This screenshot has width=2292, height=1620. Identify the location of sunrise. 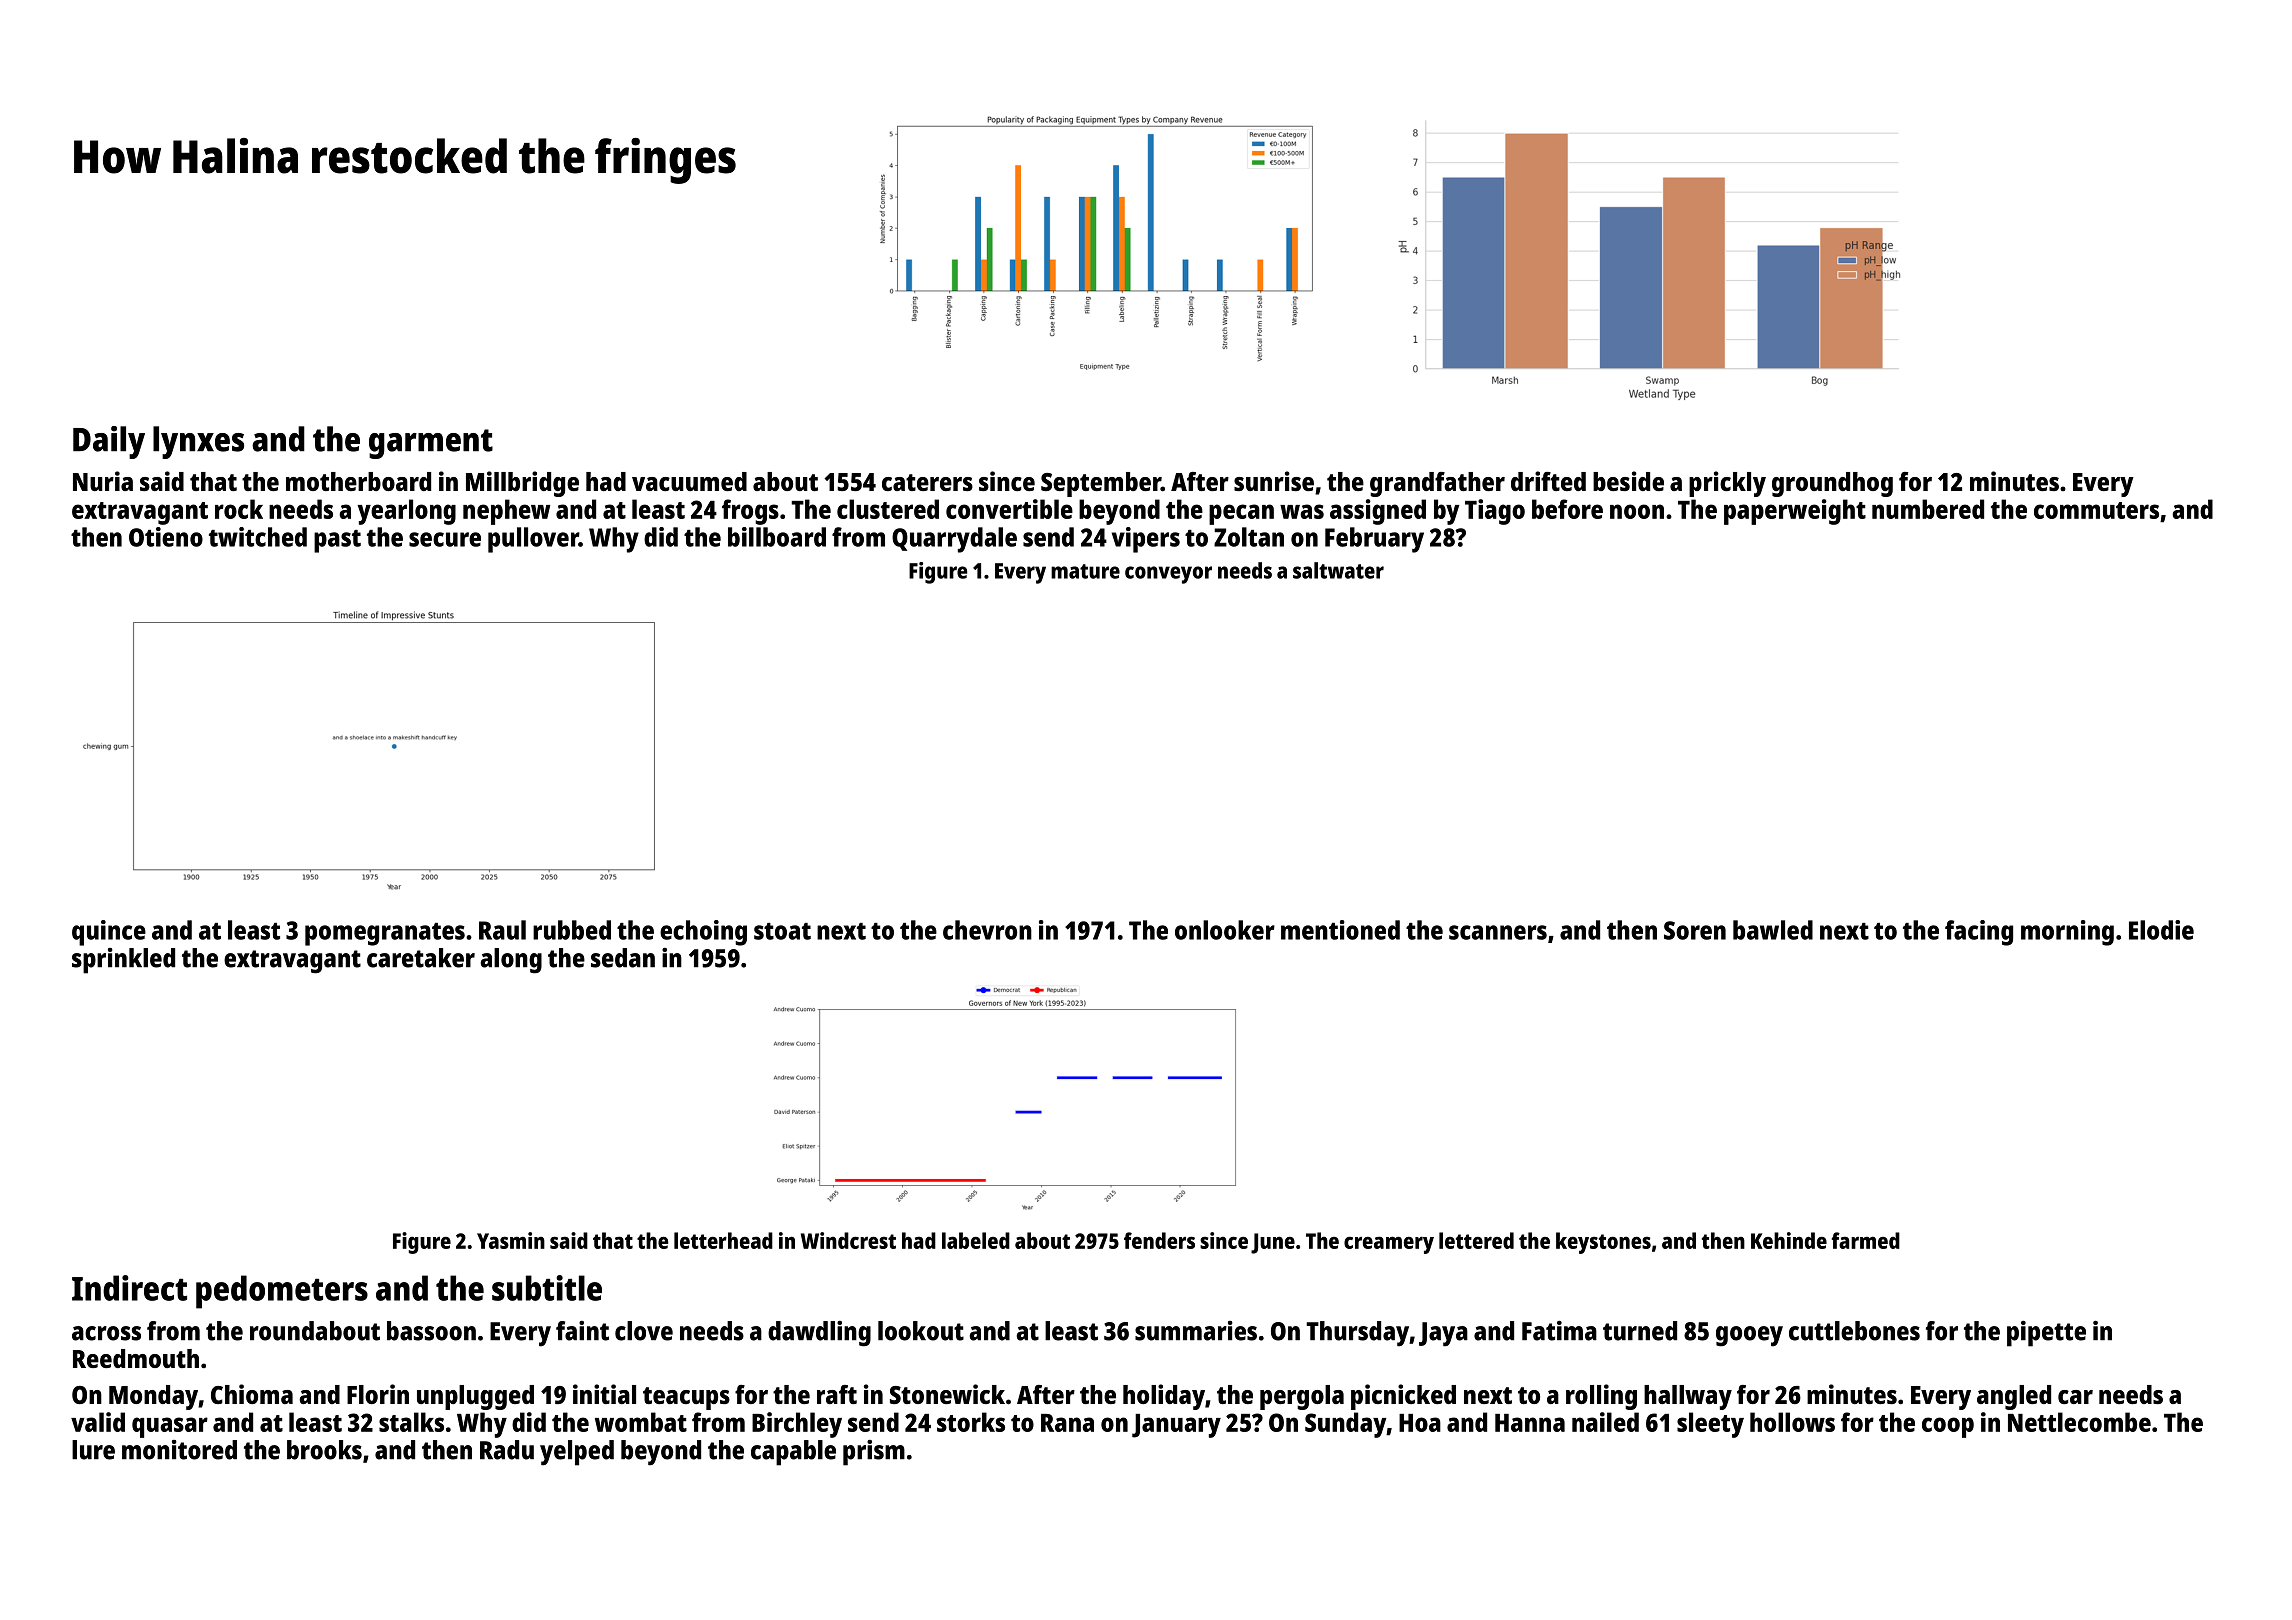
(1274, 481).
